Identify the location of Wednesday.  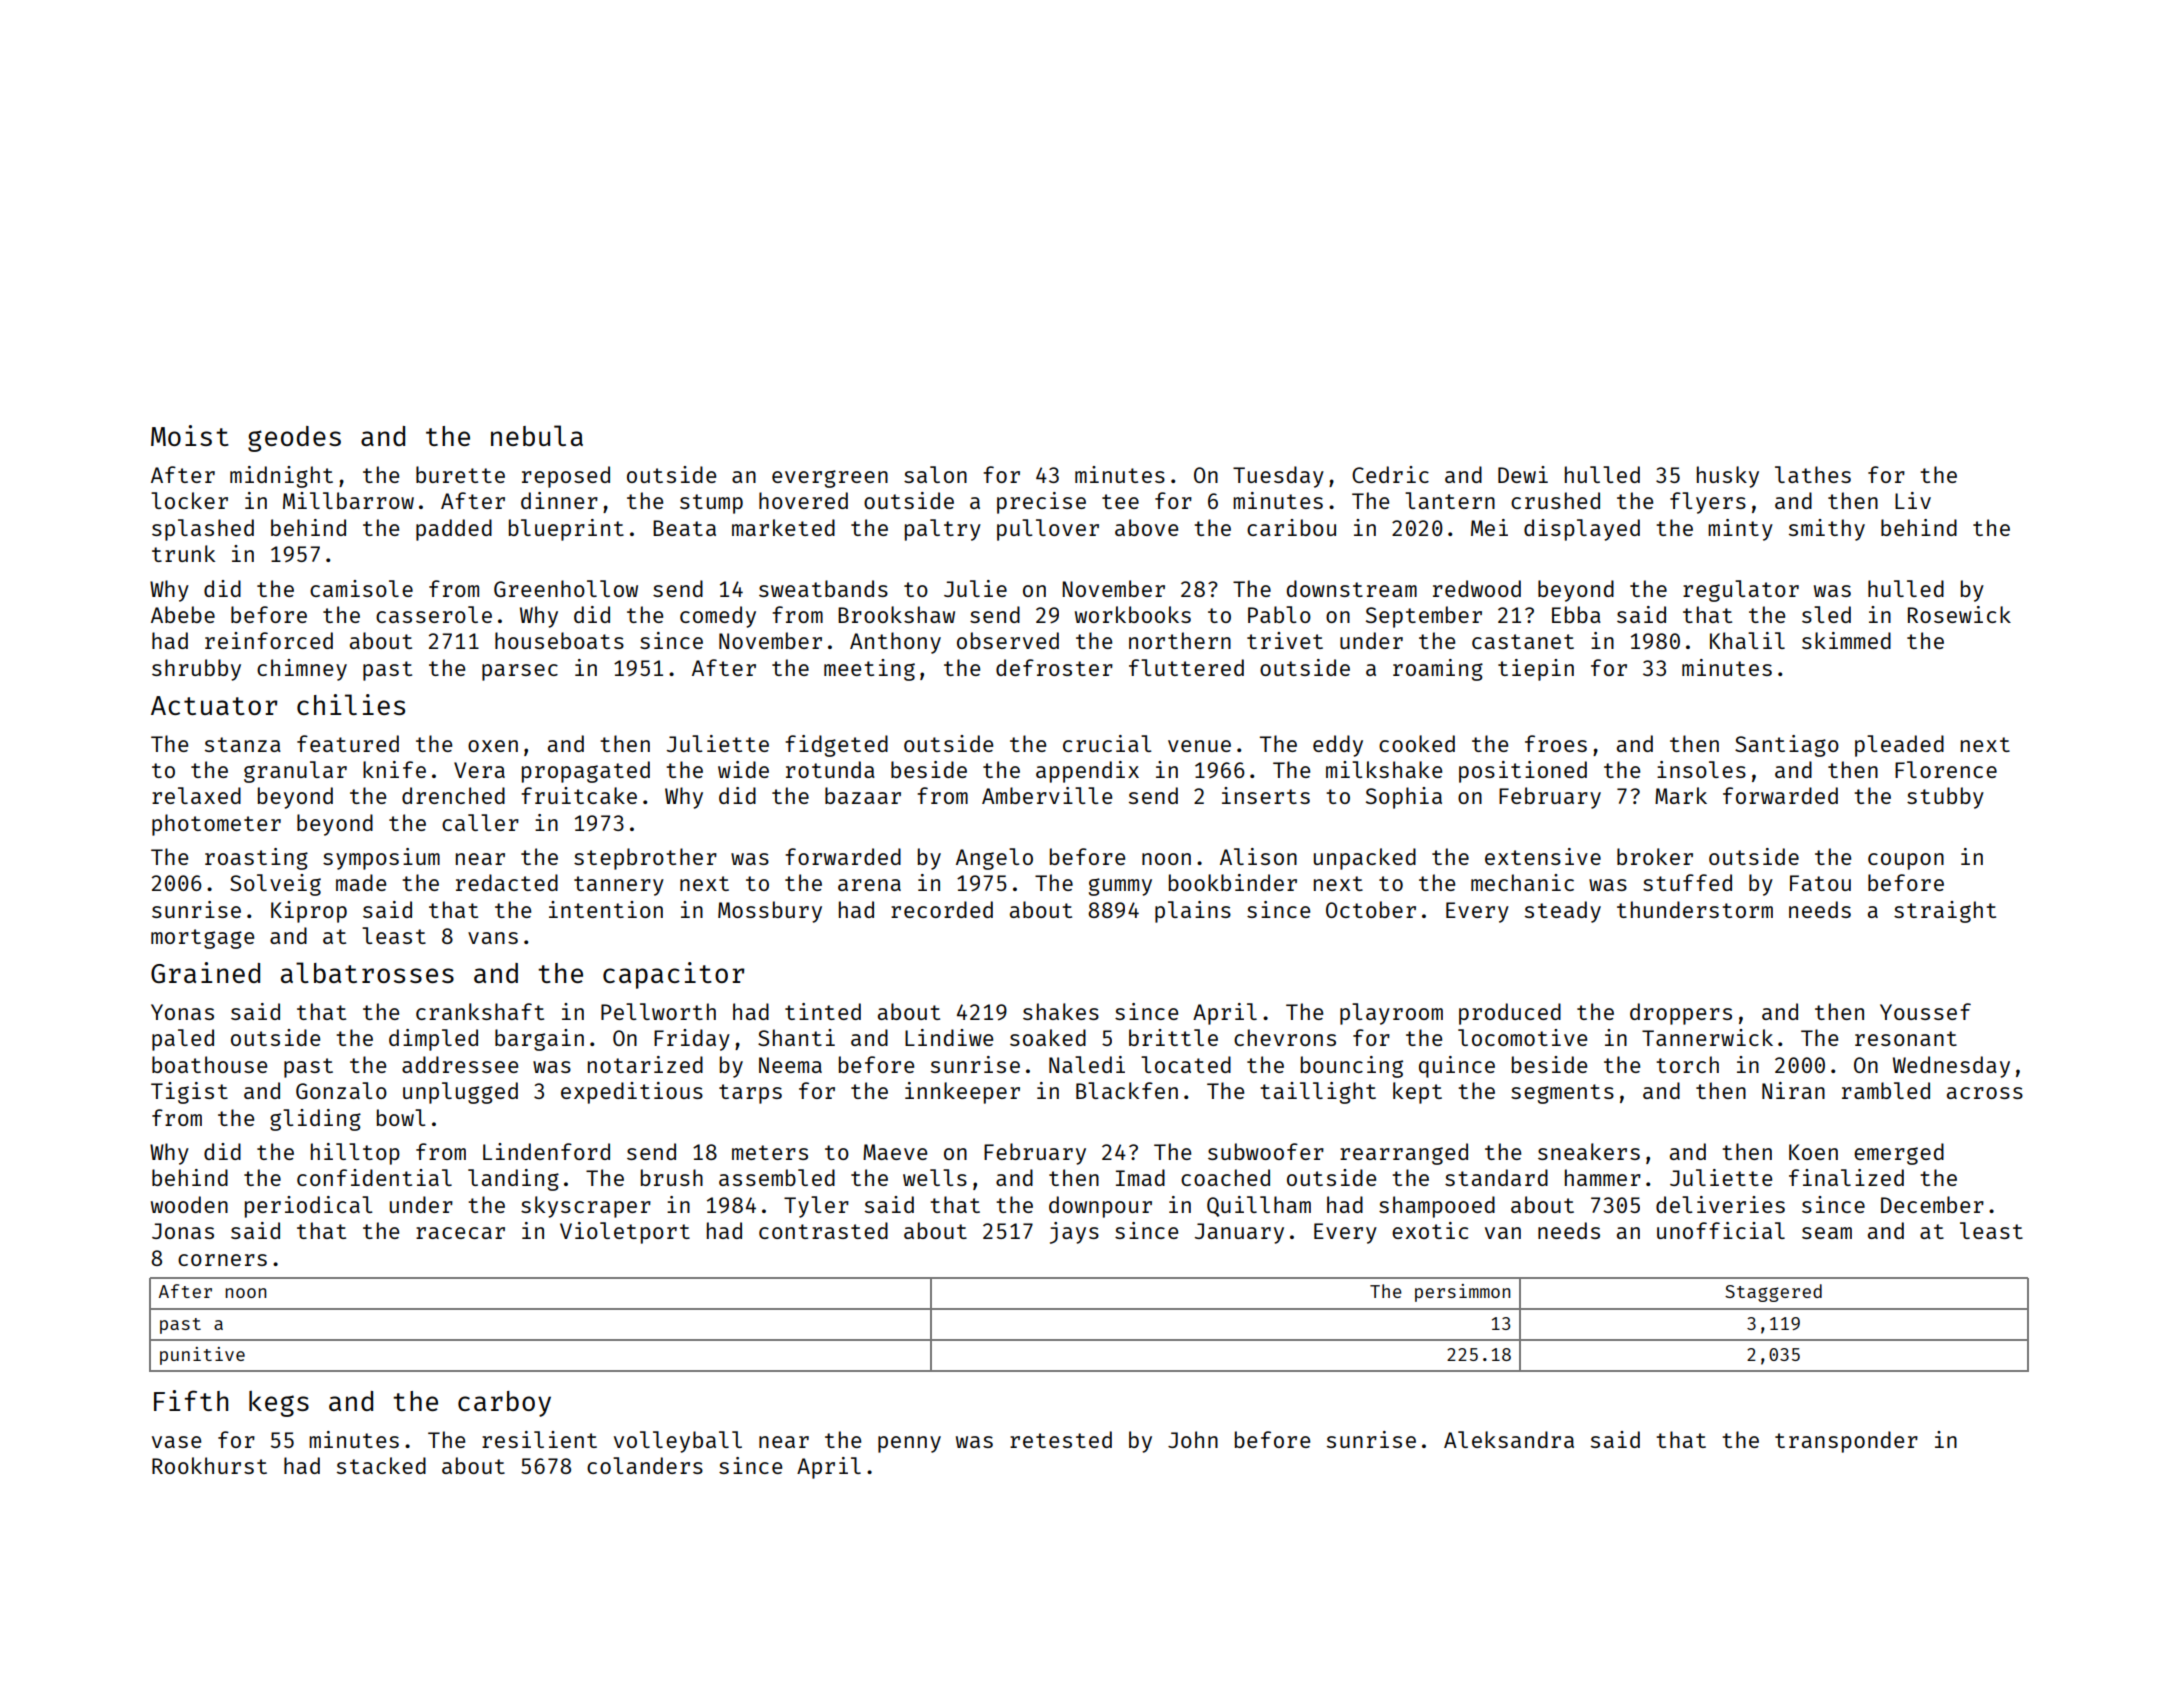
(1951, 1067).
